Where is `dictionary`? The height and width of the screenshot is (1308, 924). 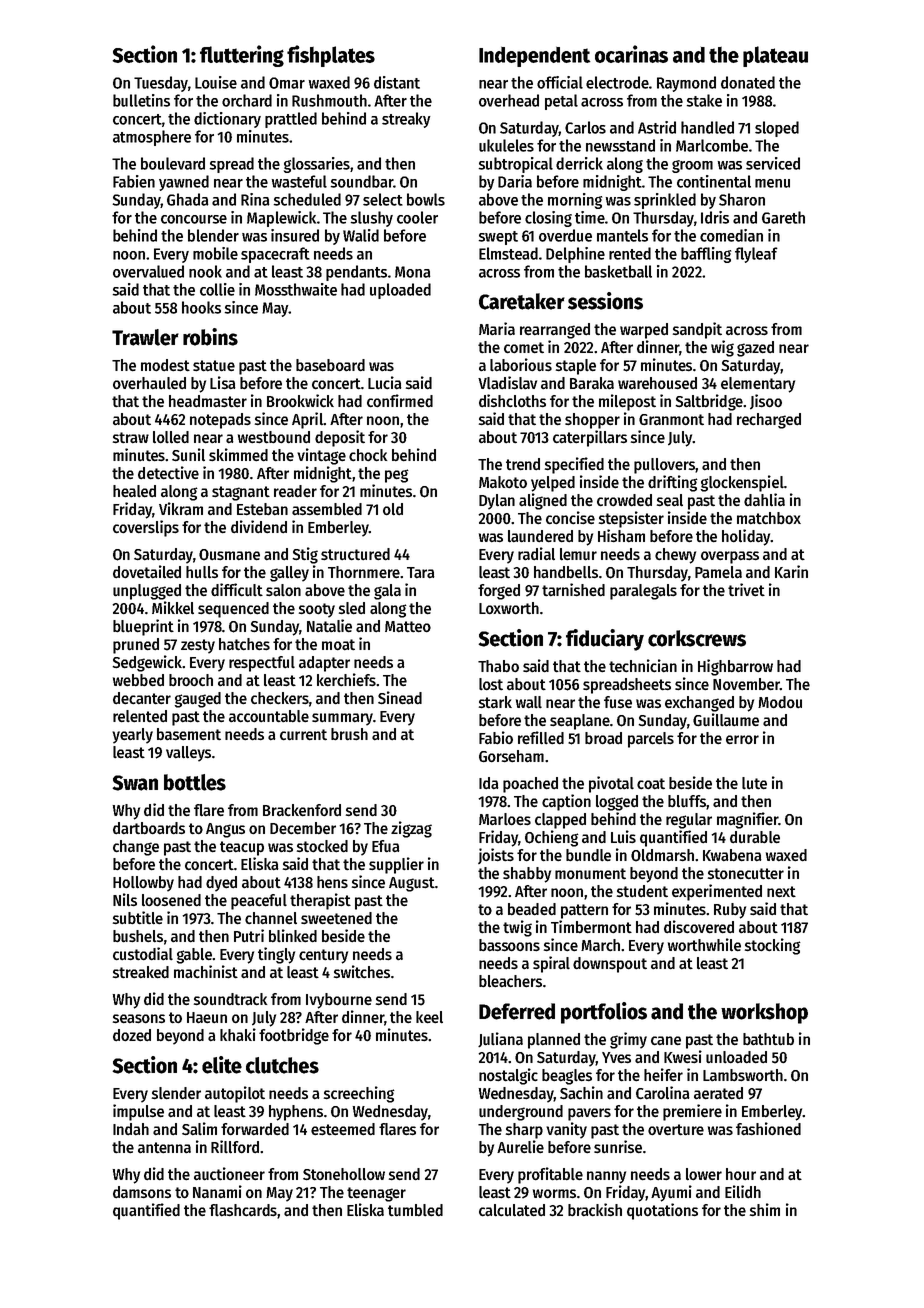
dictionary is located at coordinates (227, 120).
